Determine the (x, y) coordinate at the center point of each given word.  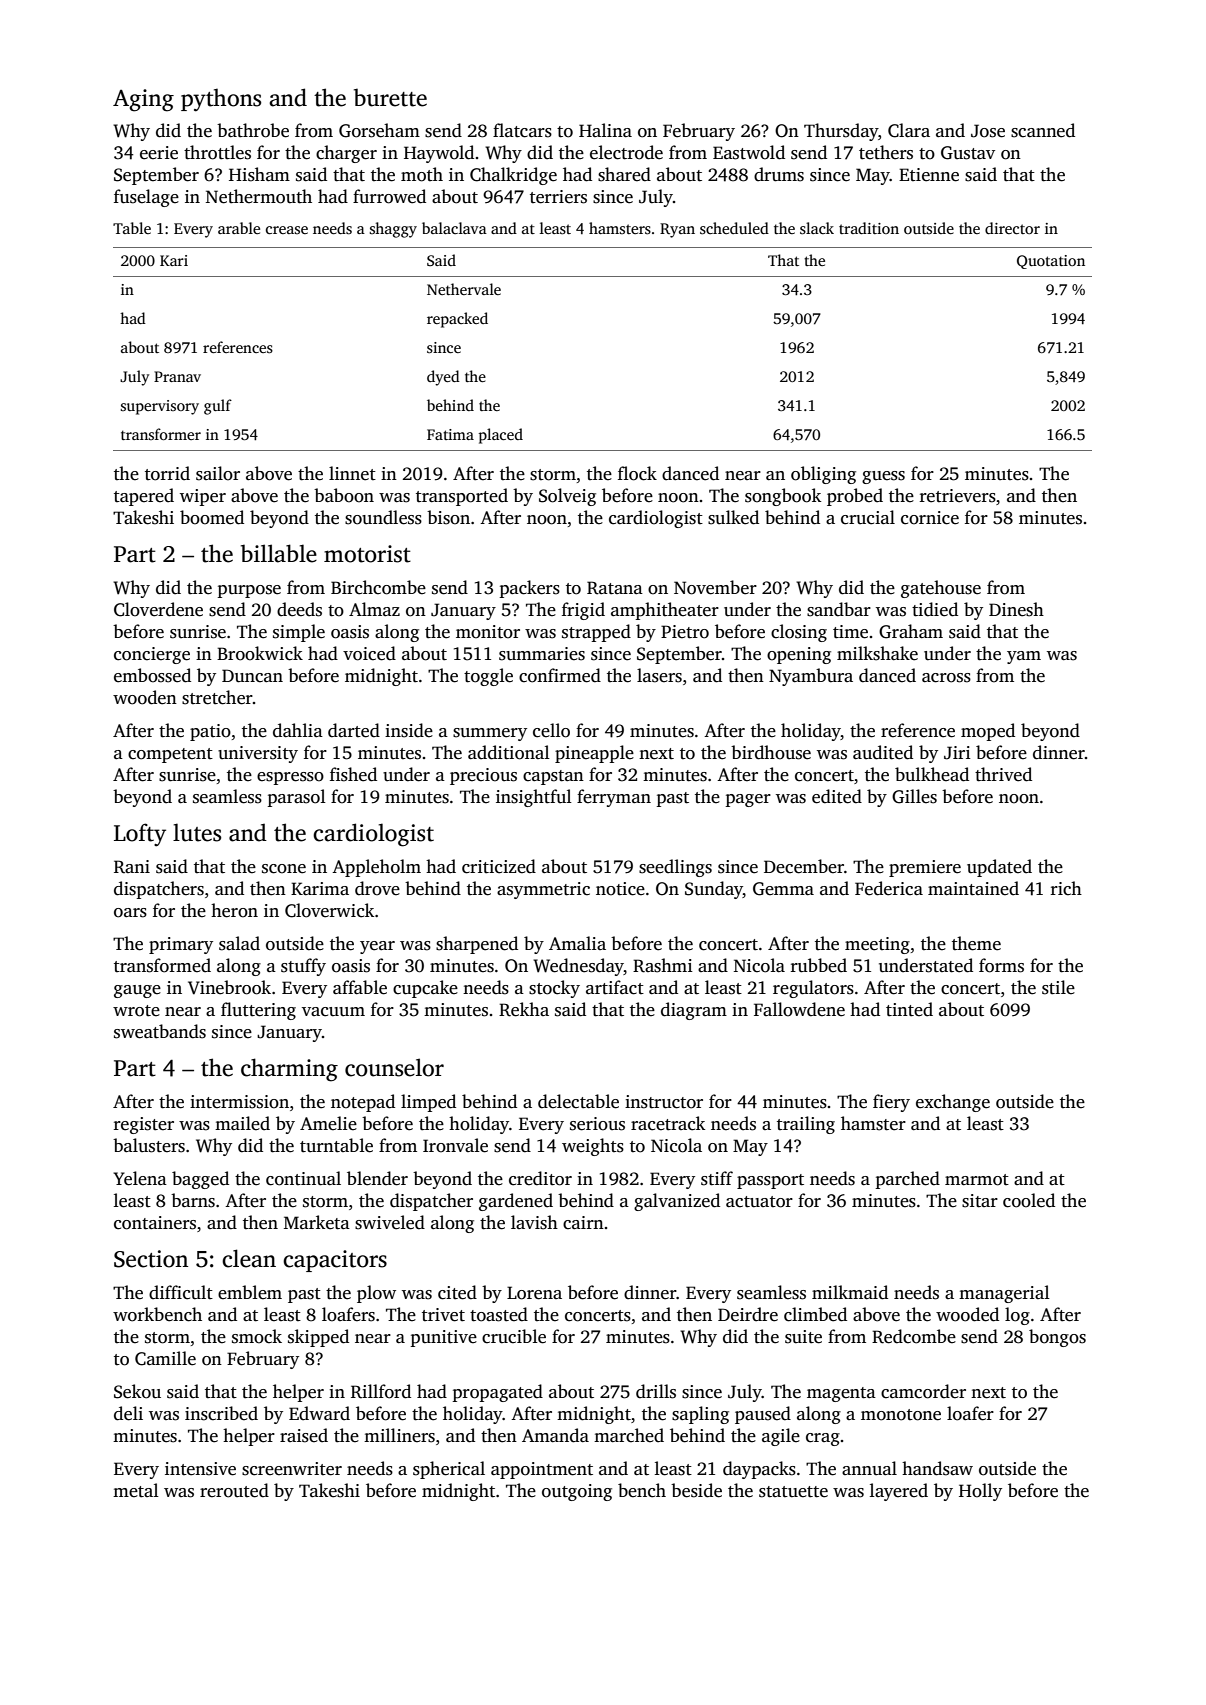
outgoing (577, 1492)
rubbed (819, 965)
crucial (868, 517)
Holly (980, 1492)
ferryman (614, 798)
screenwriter (292, 1469)
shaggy (393, 230)
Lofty (140, 835)
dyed (443, 378)
